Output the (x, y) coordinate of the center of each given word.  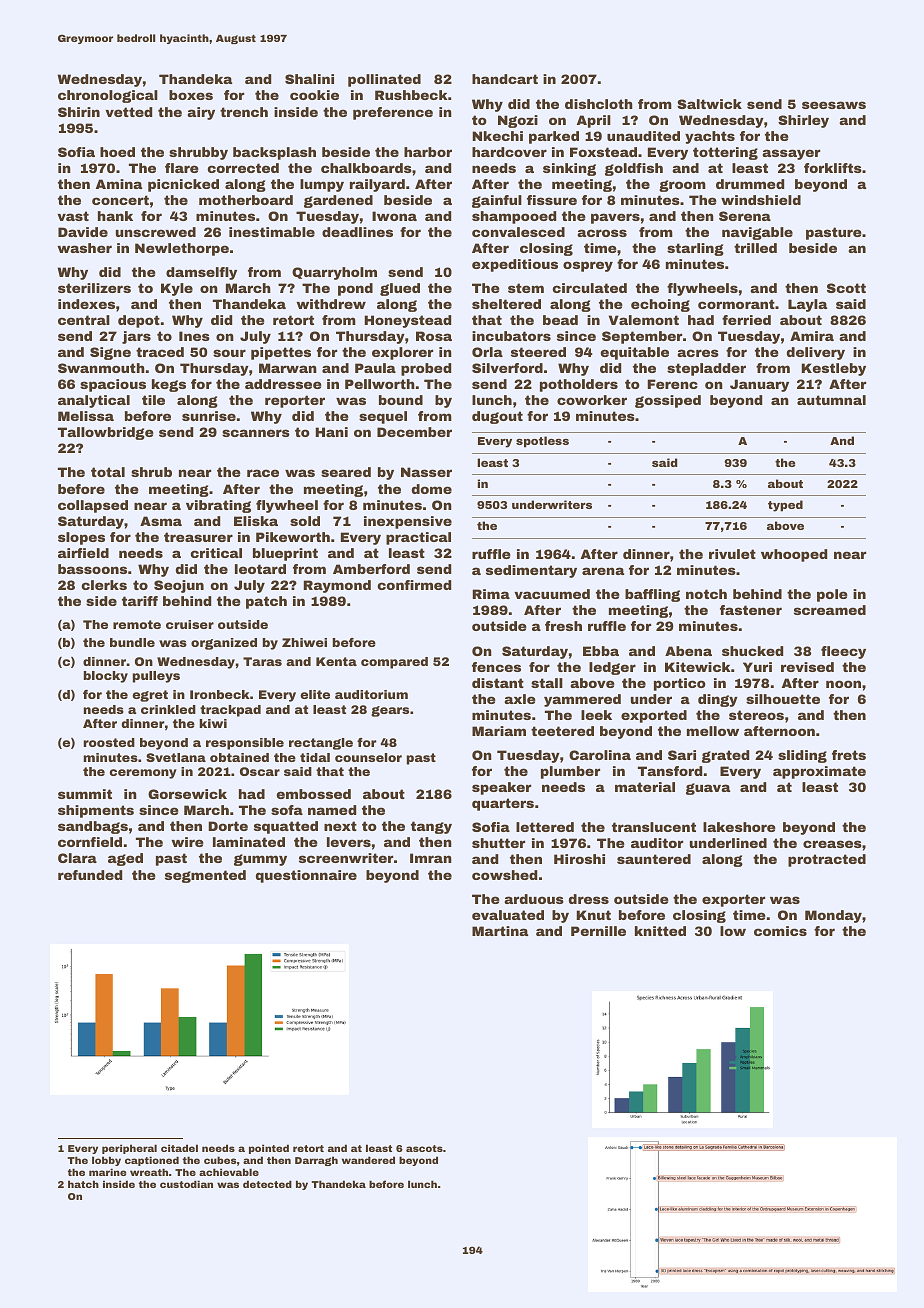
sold (305, 521)
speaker (501, 788)
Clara (77, 858)
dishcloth (599, 104)
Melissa (86, 416)
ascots (424, 1148)
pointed (269, 1149)
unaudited (643, 136)
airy (201, 113)
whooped (794, 555)
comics (780, 931)
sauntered (654, 859)
